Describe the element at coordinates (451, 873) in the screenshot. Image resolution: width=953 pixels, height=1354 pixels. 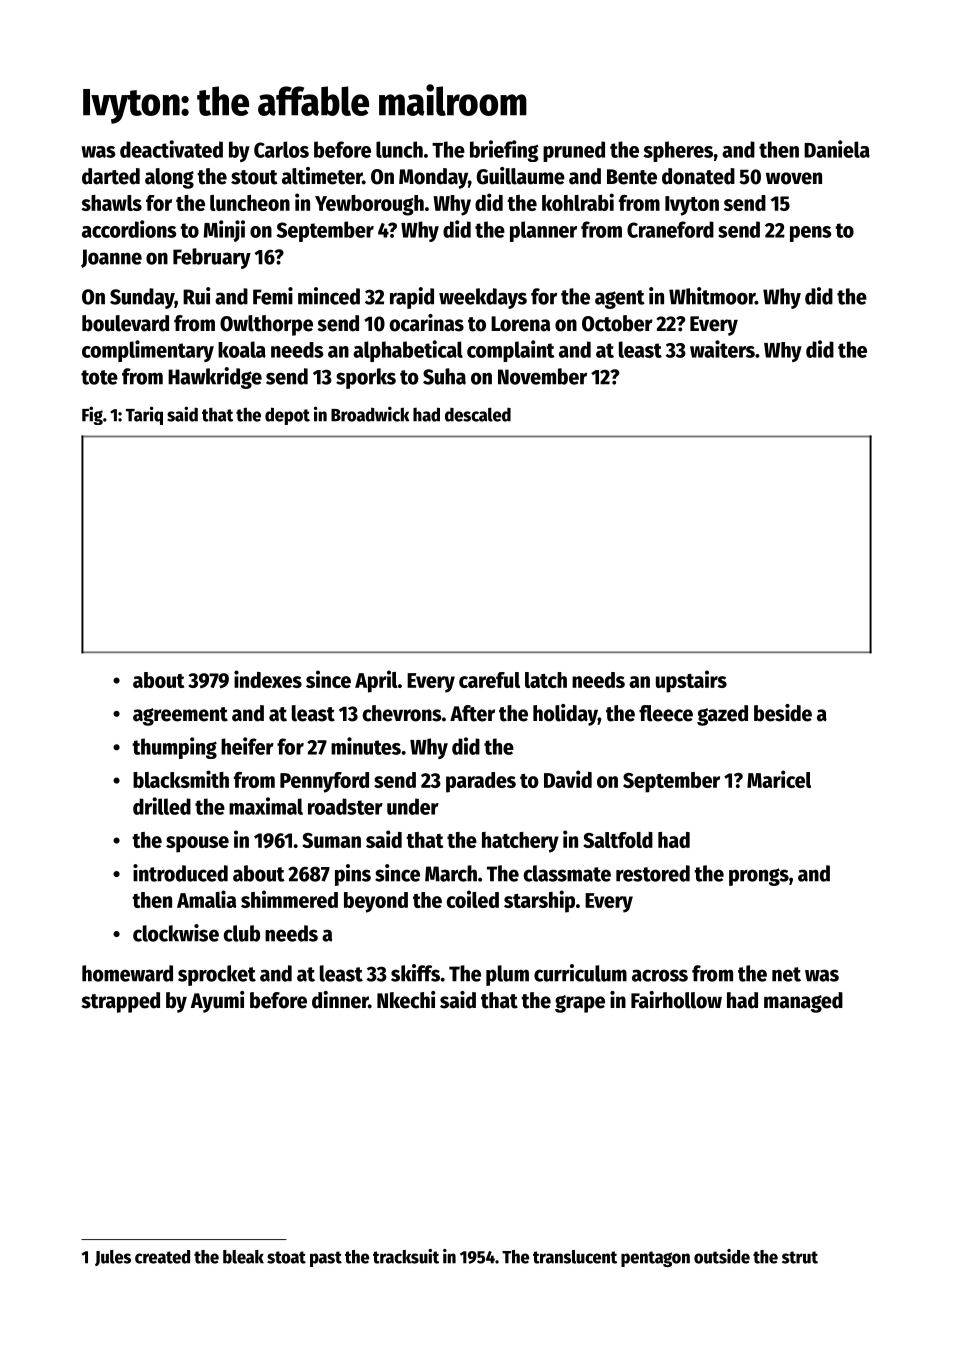
I see `March` at that location.
